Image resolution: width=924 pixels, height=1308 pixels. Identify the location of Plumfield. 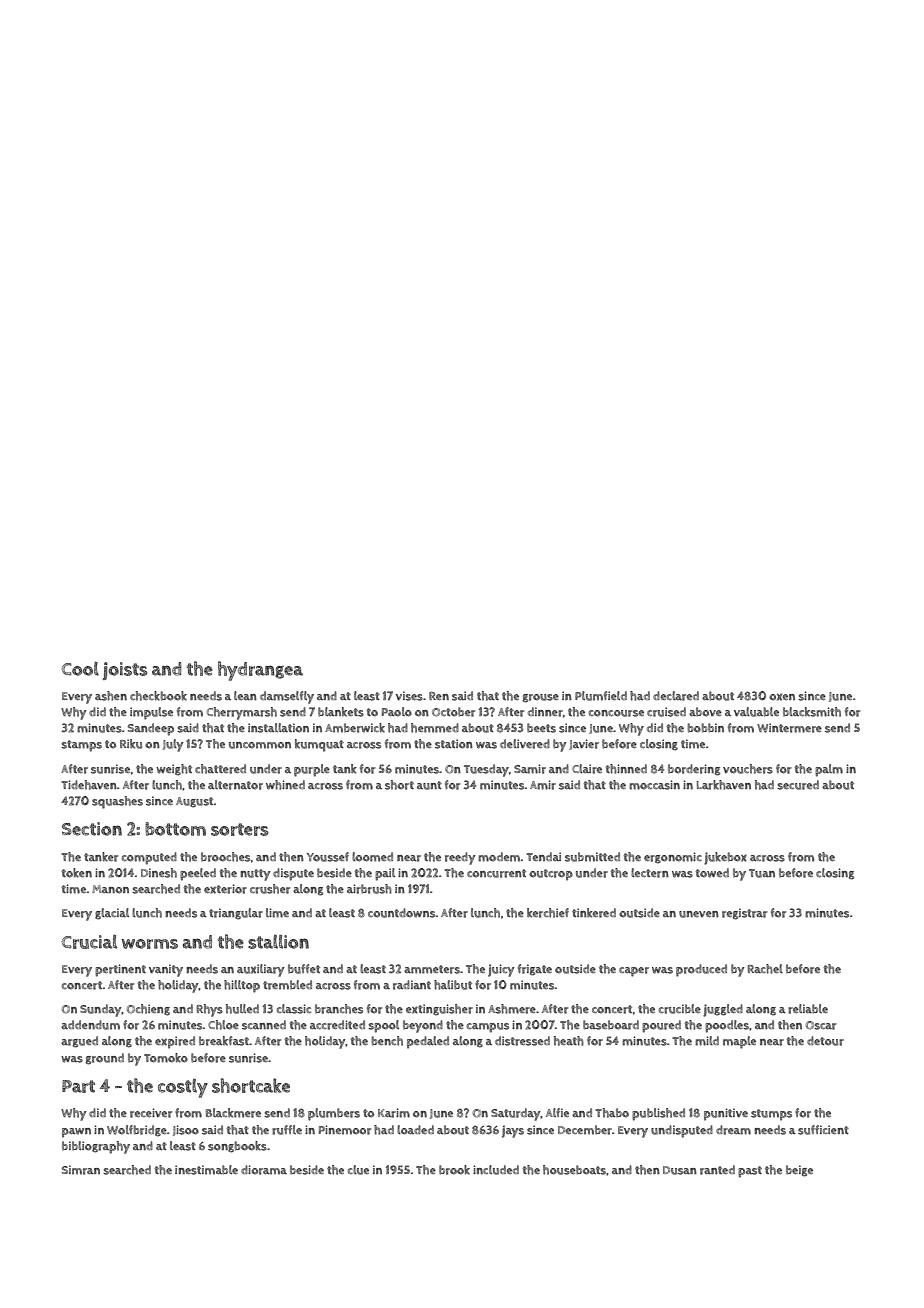
(601, 696).
